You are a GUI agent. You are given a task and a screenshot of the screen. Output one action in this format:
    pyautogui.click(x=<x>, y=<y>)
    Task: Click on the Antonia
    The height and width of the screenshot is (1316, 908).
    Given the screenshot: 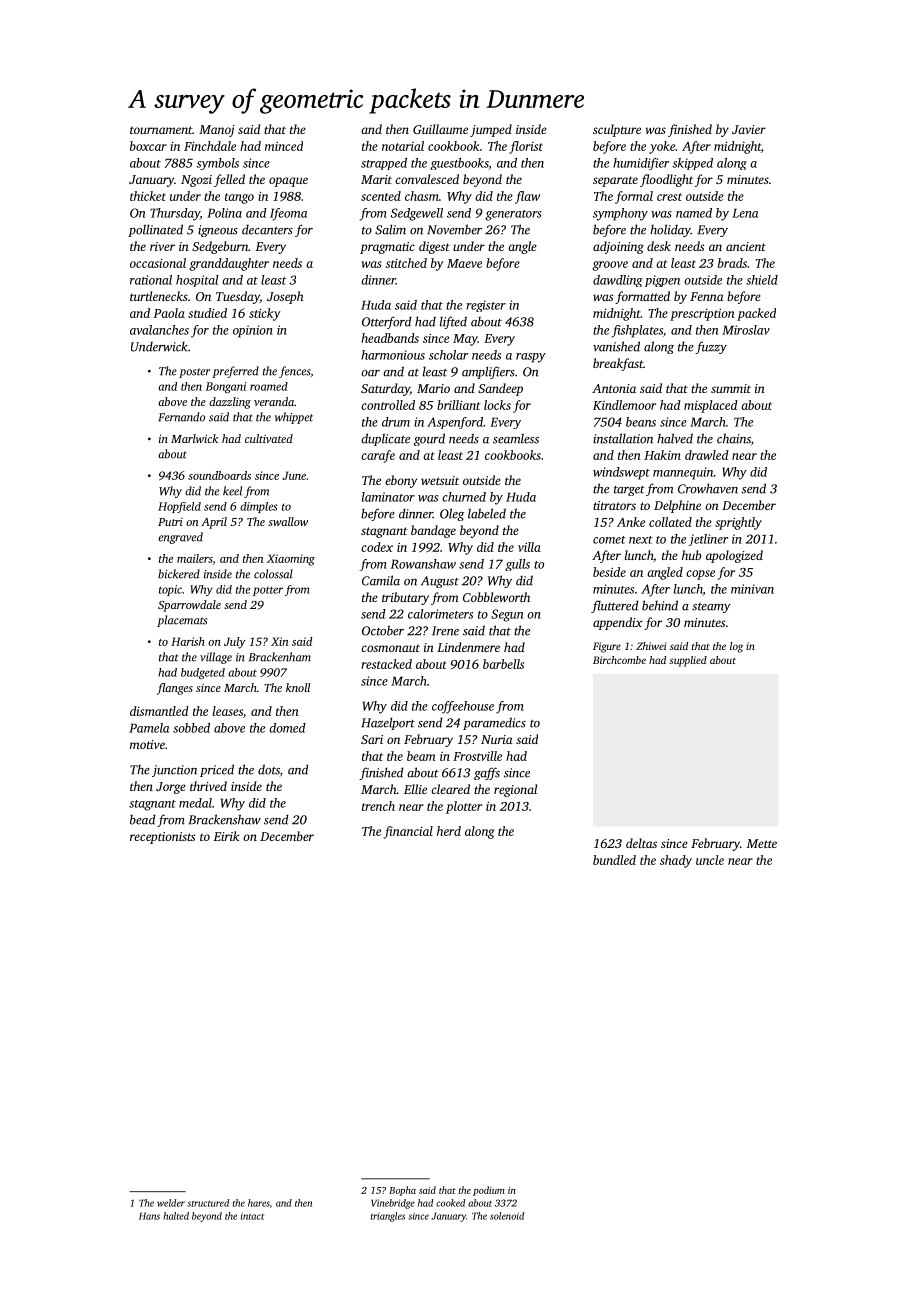 What is the action you would take?
    pyautogui.click(x=614, y=388)
